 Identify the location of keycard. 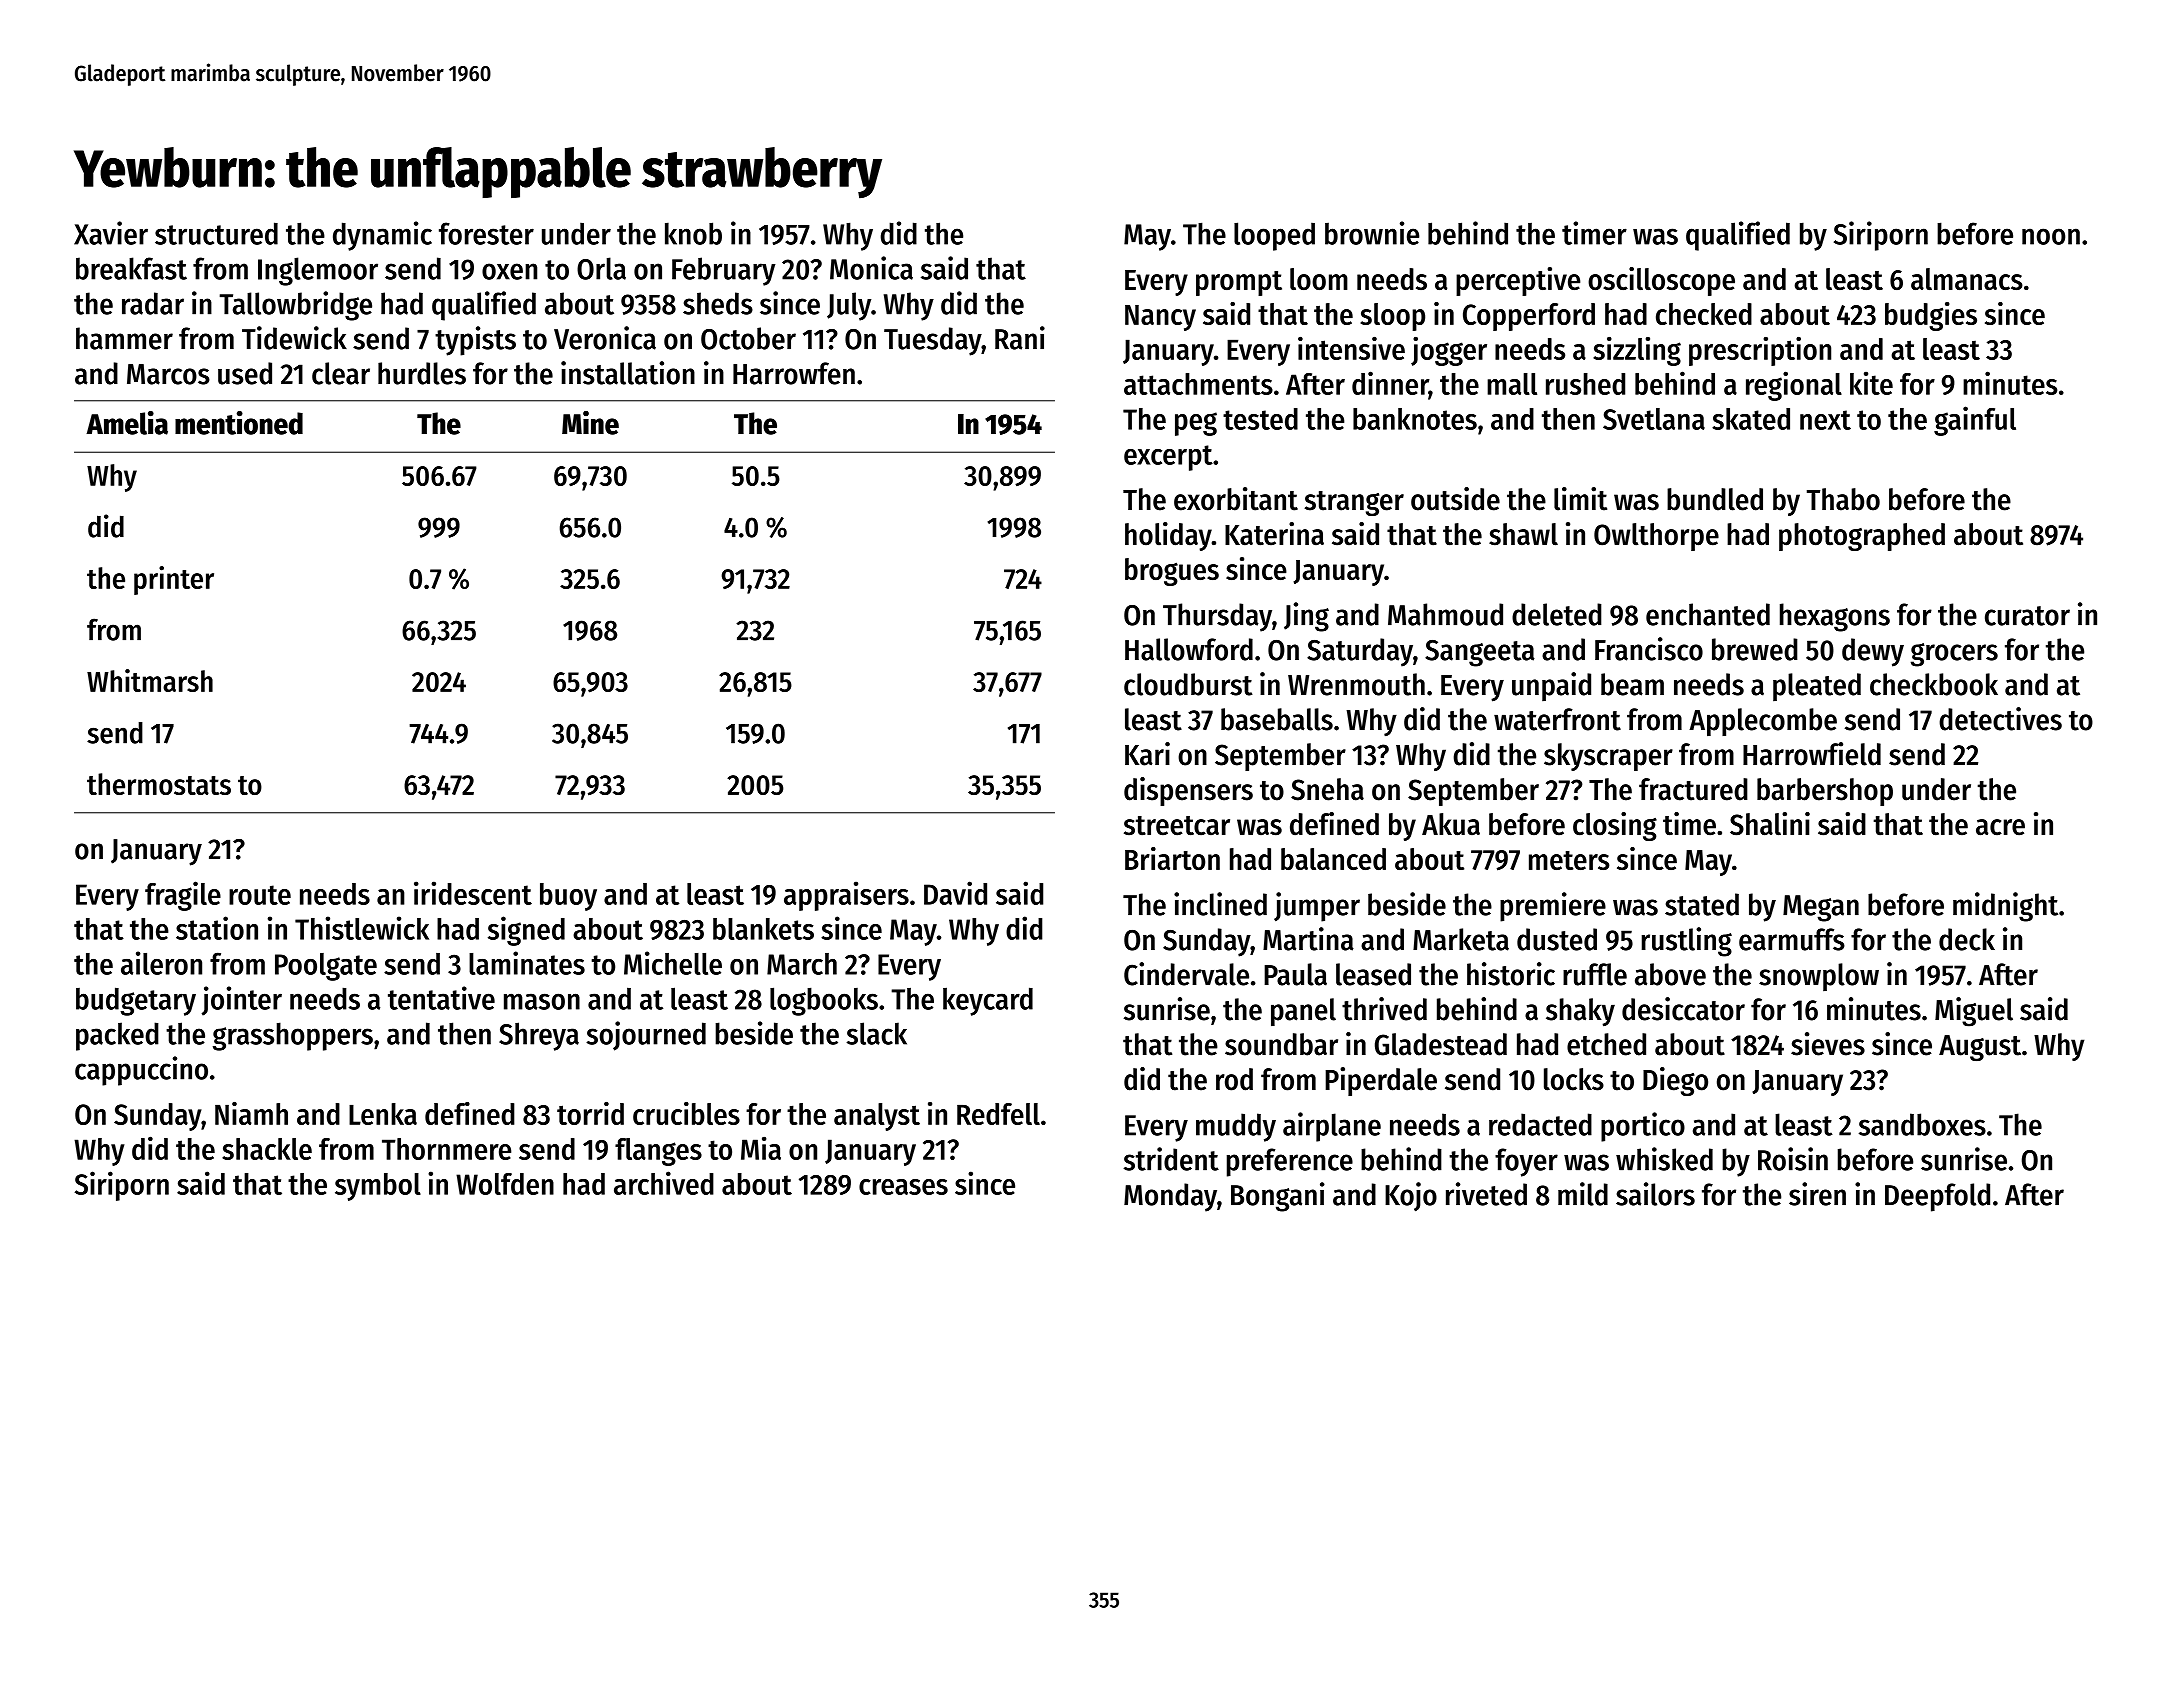
(988, 1001).
